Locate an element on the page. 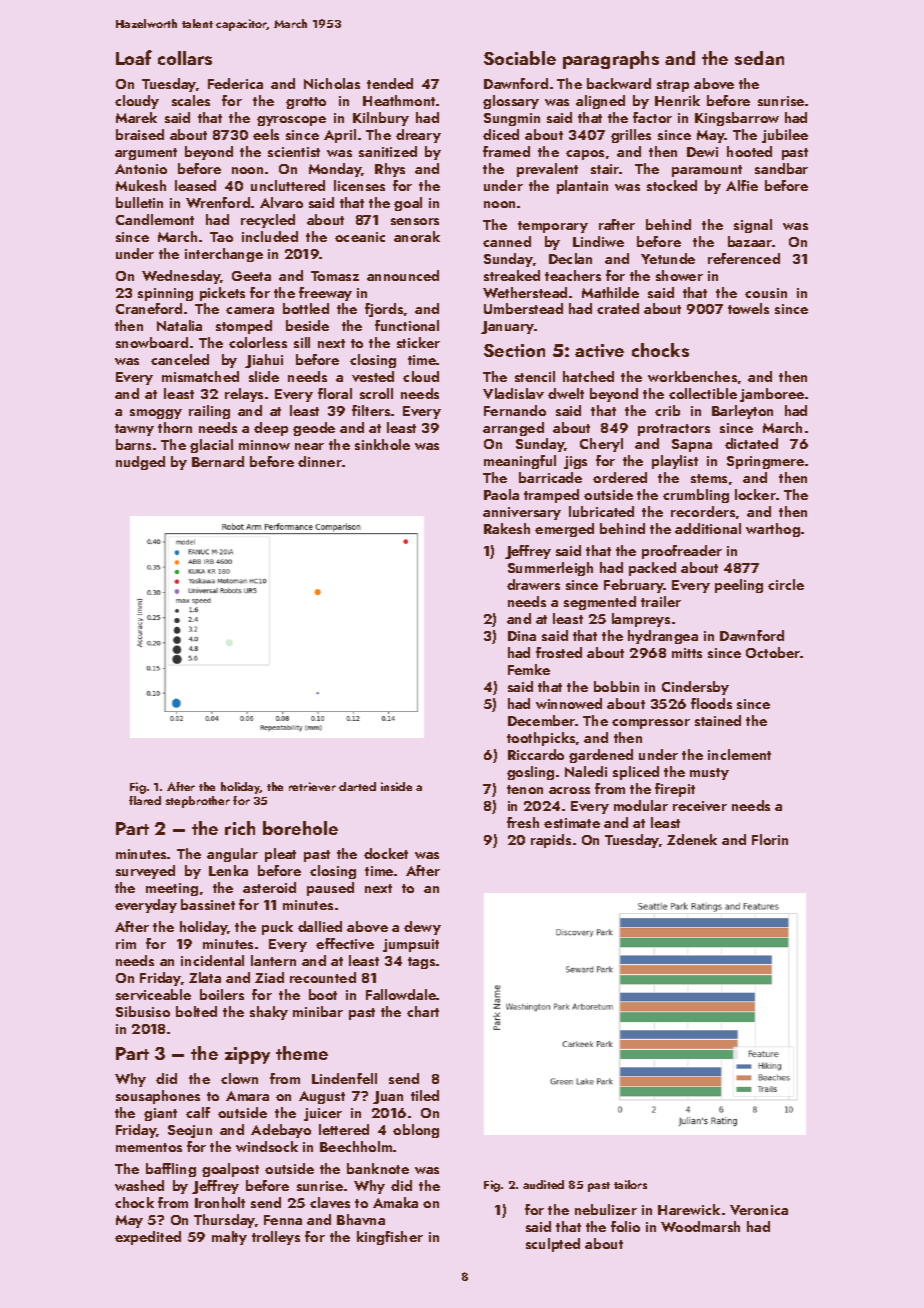 Image resolution: width=924 pixels, height=1308 pixels. paragraphs is located at coordinates (611, 60).
